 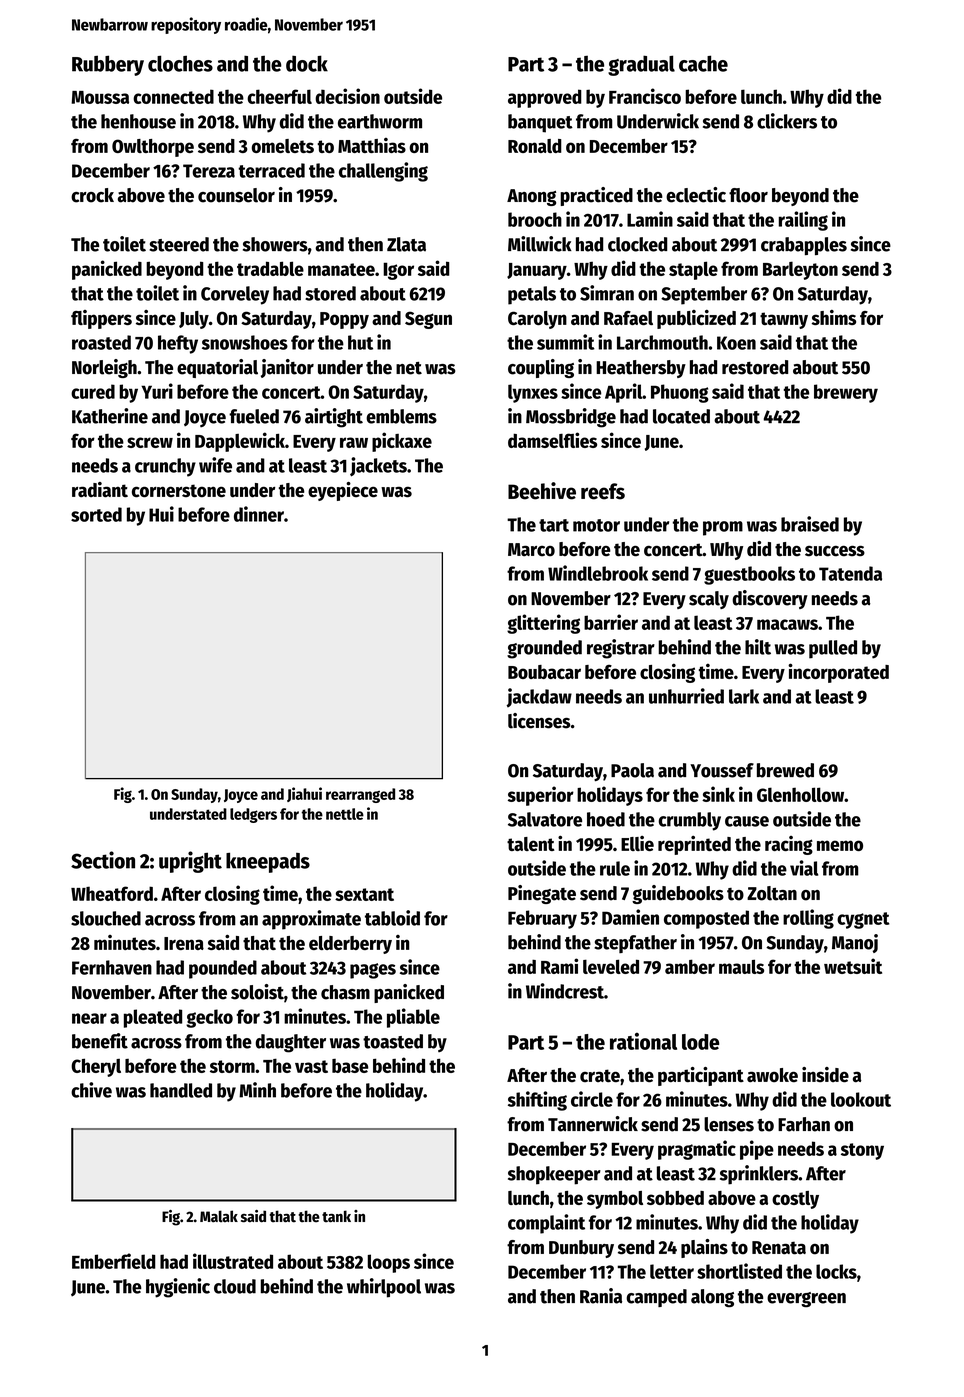 What do you see at coordinates (601, 1296) in the screenshot?
I see `Rania` at bounding box center [601, 1296].
